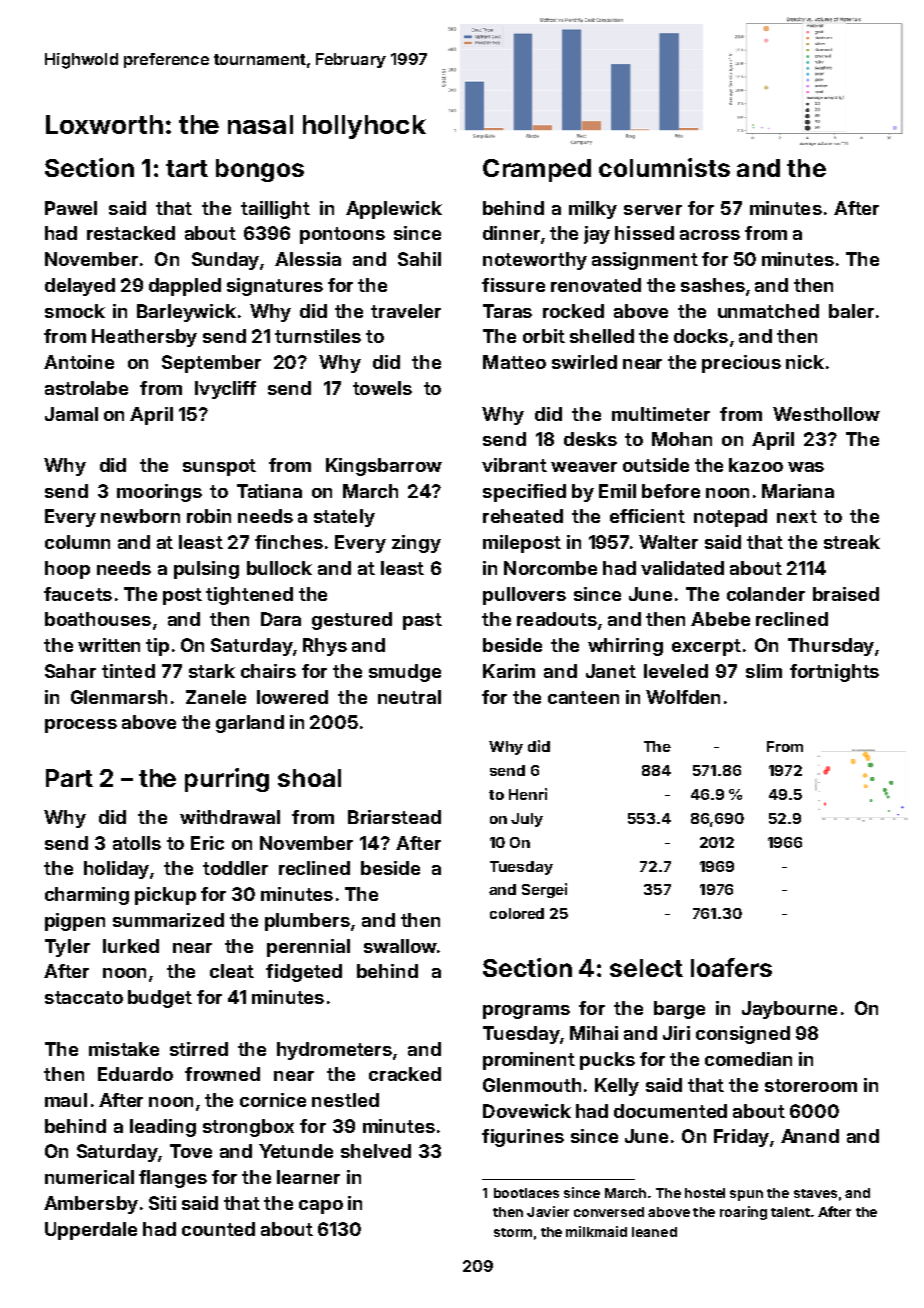 Image resolution: width=924 pixels, height=1308 pixels. I want to click on Upperdale, so click(91, 1231).
